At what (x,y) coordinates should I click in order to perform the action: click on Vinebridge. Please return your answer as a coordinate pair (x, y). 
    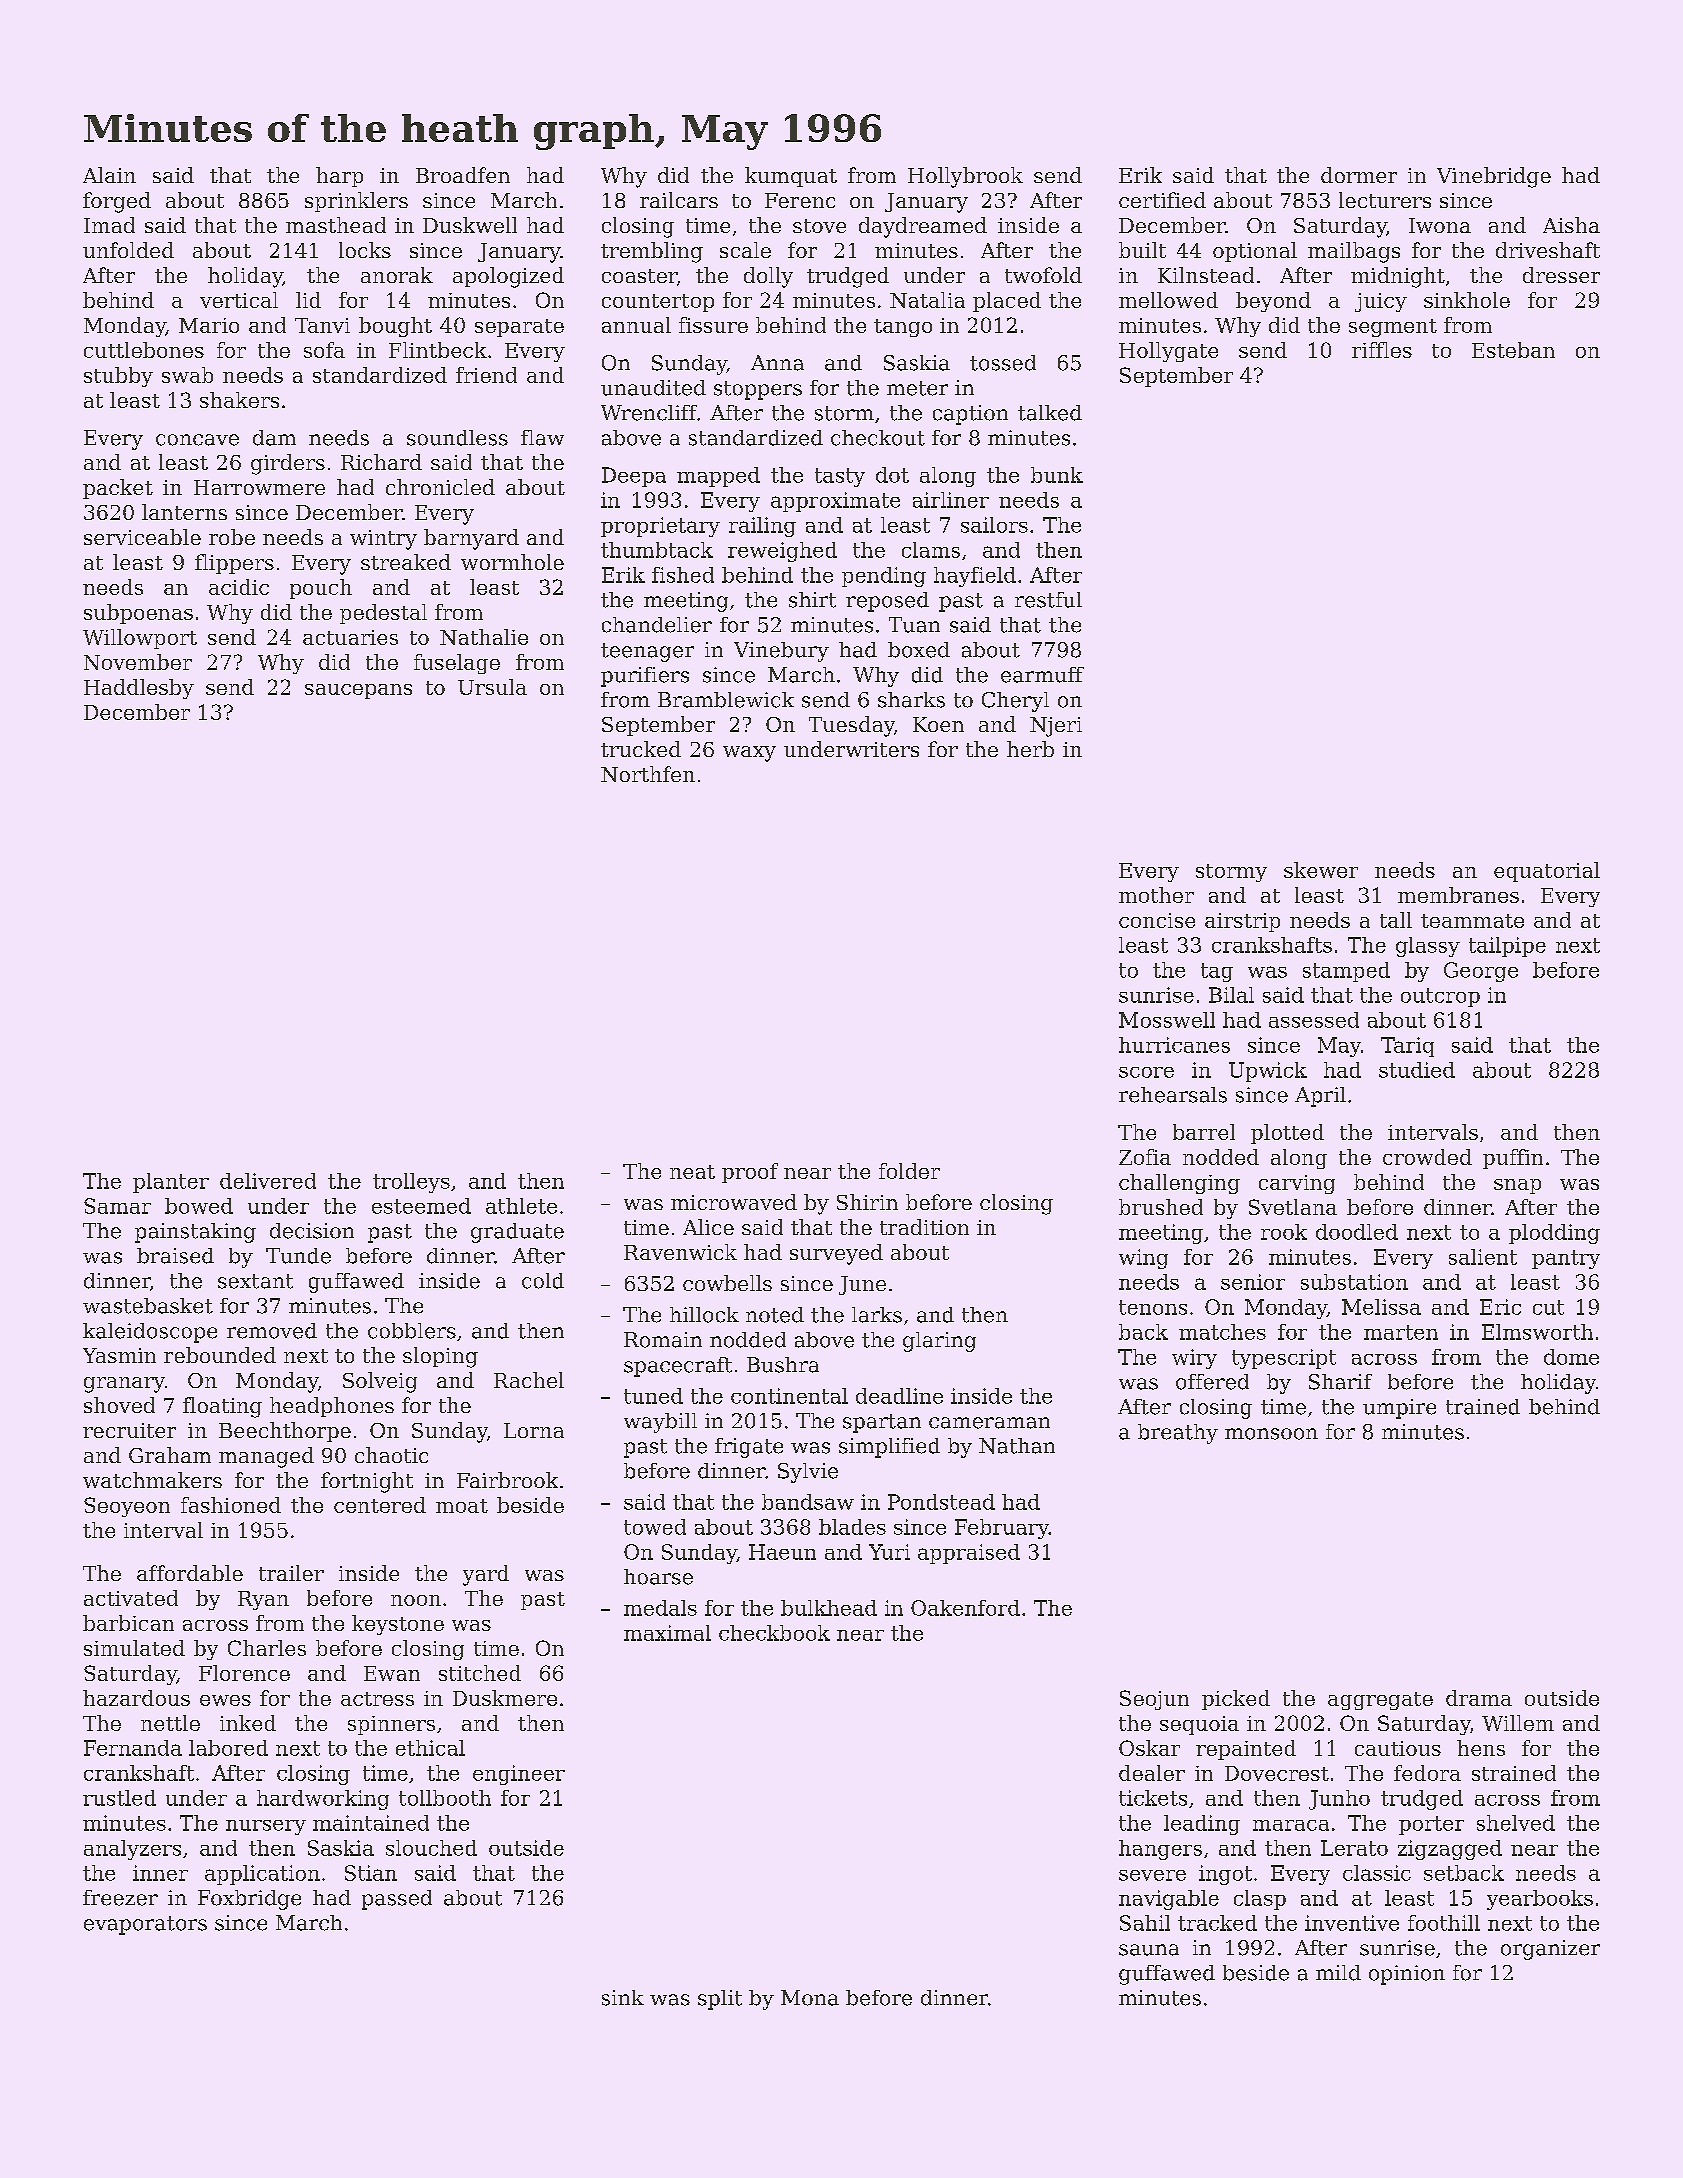
    Looking at the image, I should click on (1494, 177).
